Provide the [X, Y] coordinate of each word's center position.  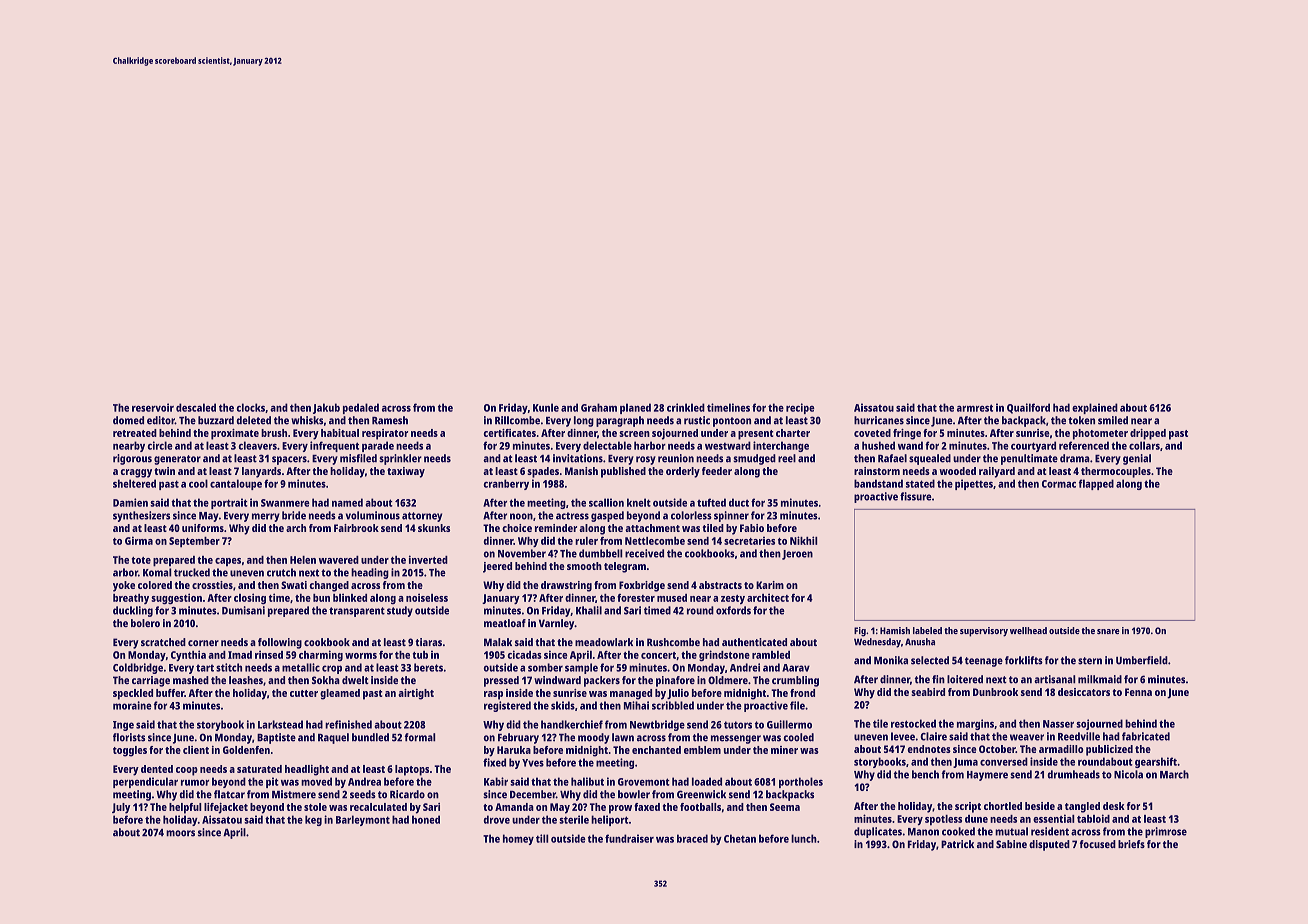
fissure [916, 496]
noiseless [427, 597]
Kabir [496, 781]
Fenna [1138, 692]
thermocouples [1116, 472]
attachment [652, 528]
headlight [307, 770]
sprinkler [400, 459]
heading [370, 573]
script [968, 807]
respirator [385, 434]
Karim [770, 585]
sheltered [134, 483]
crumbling [795, 681]
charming [321, 655]
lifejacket [226, 808]
